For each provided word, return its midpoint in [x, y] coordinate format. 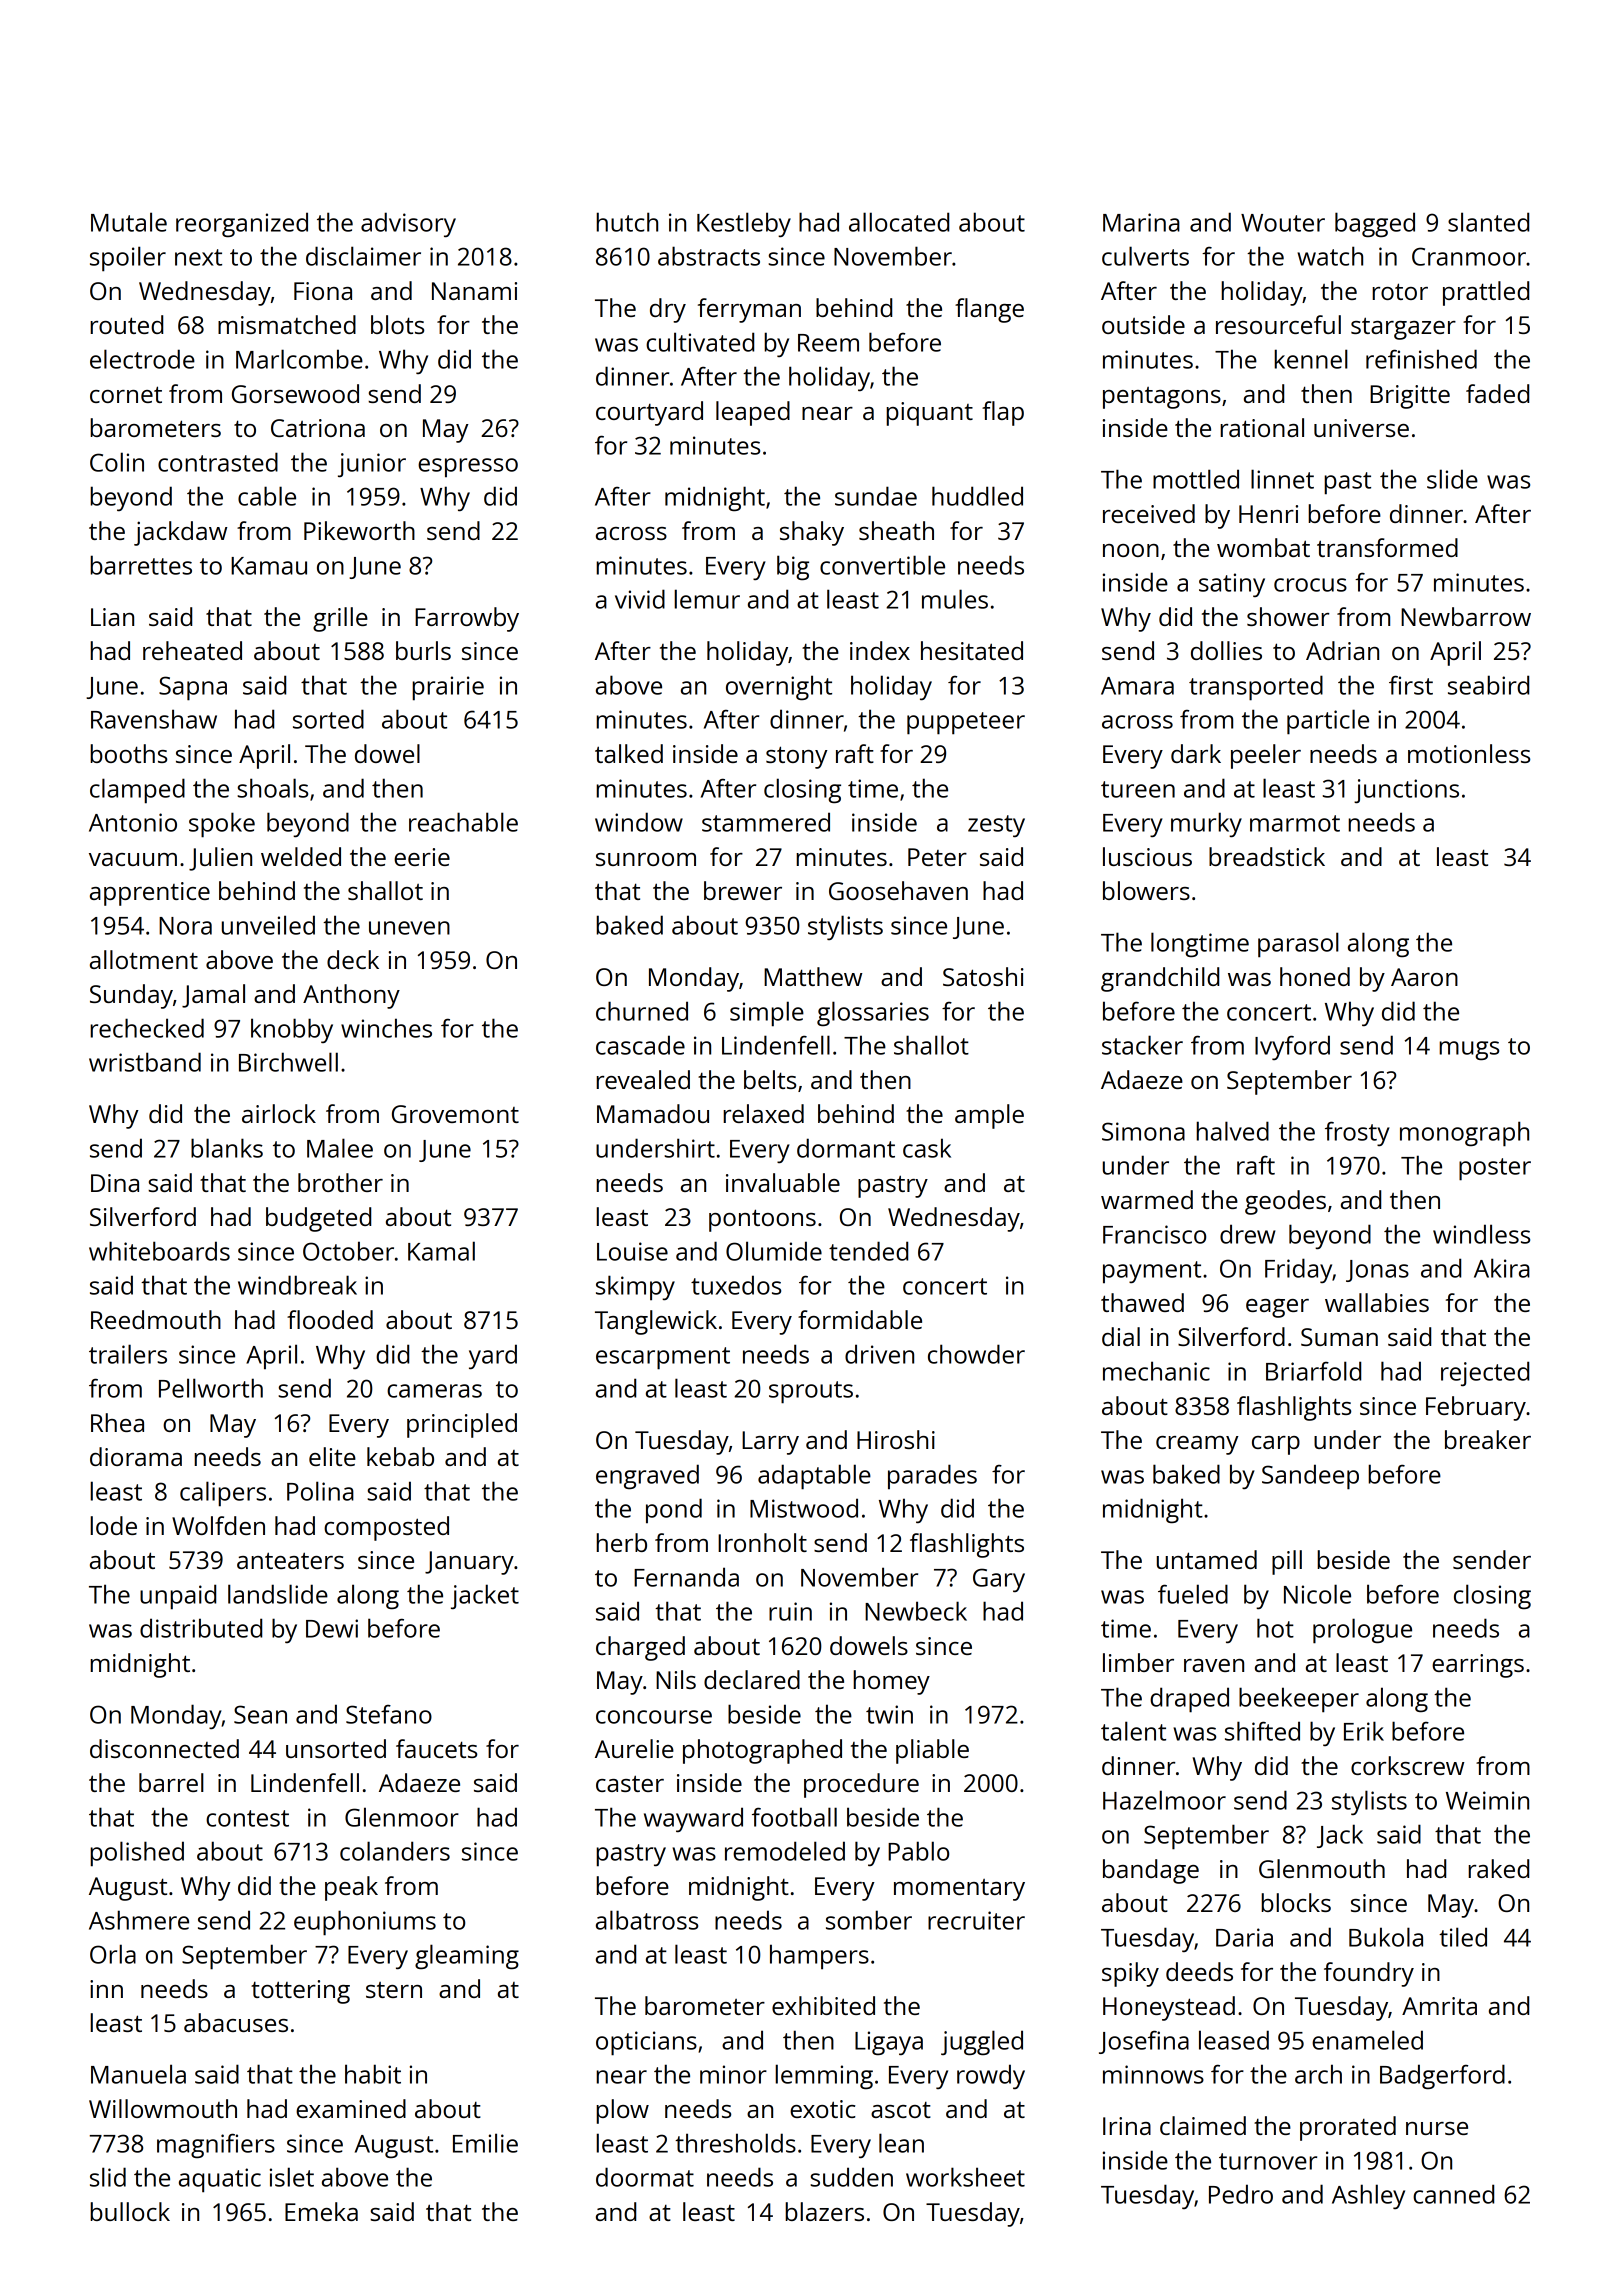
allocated [899, 222]
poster [1495, 1169]
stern [394, 1990]
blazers [824, 2211]
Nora [185, 926]
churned [642, 1011]
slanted [1488, 222]
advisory [408, 225]
